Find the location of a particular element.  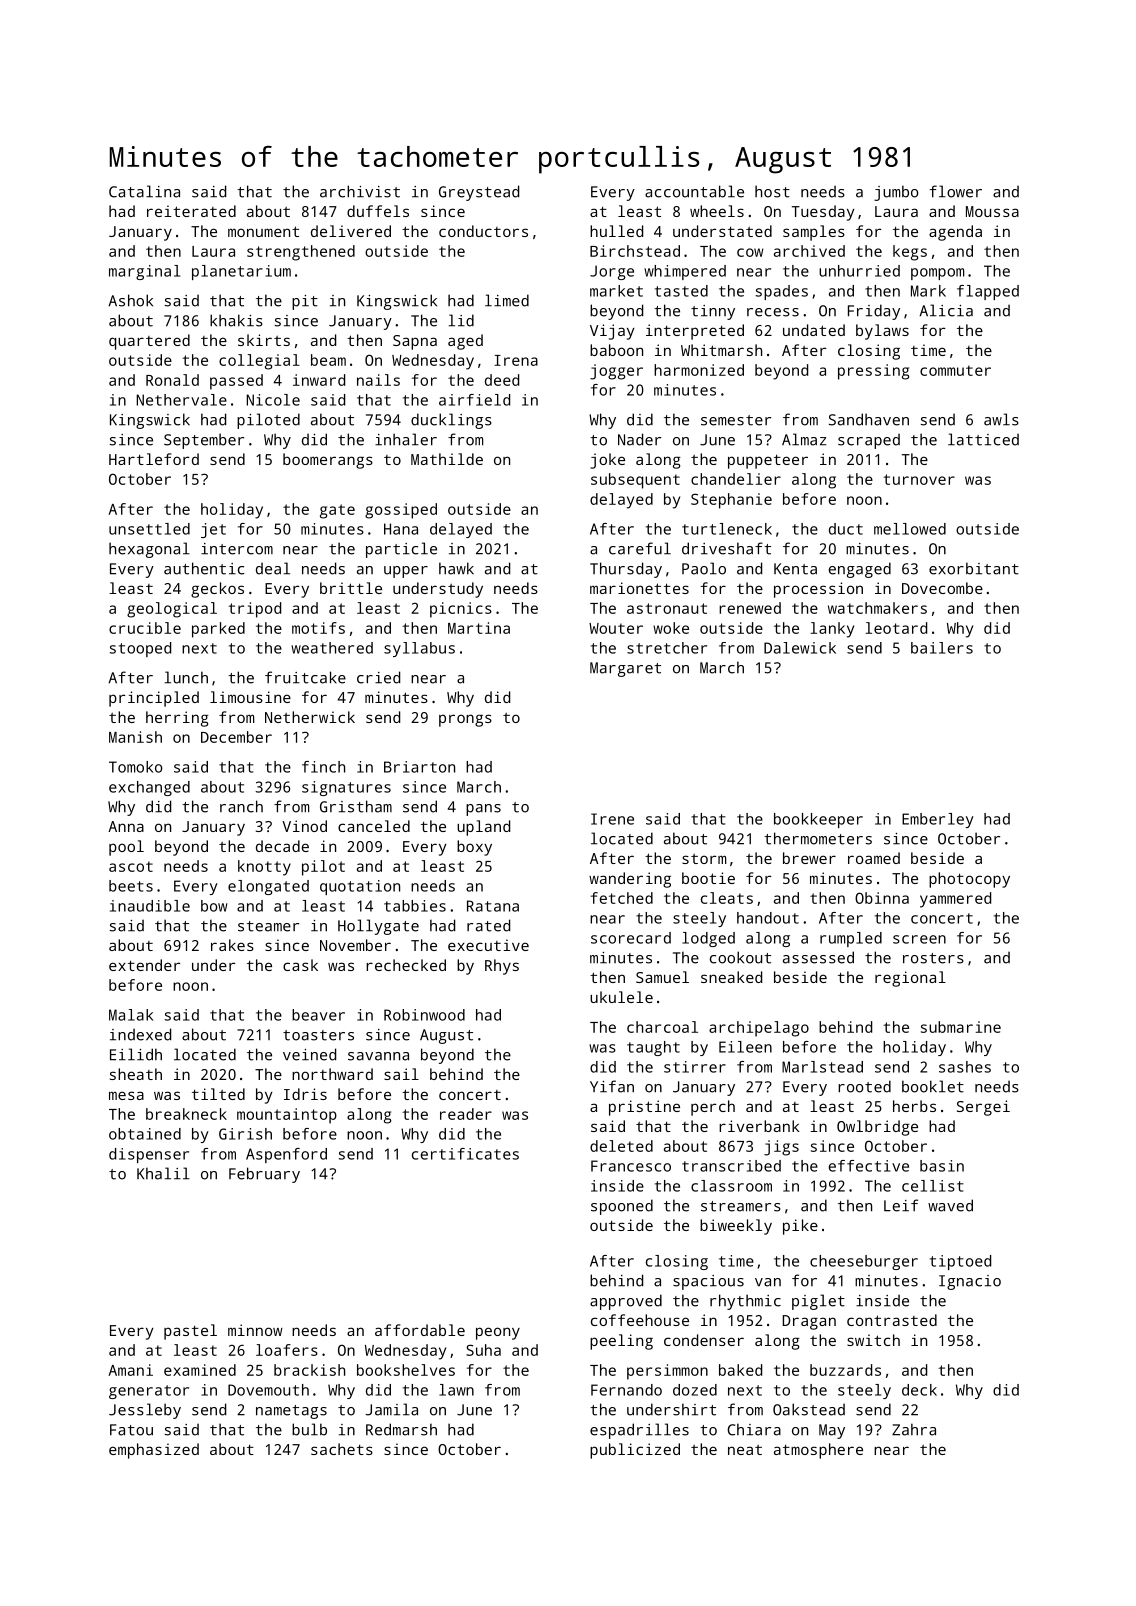

passed is located at coordinates (236, 382).
